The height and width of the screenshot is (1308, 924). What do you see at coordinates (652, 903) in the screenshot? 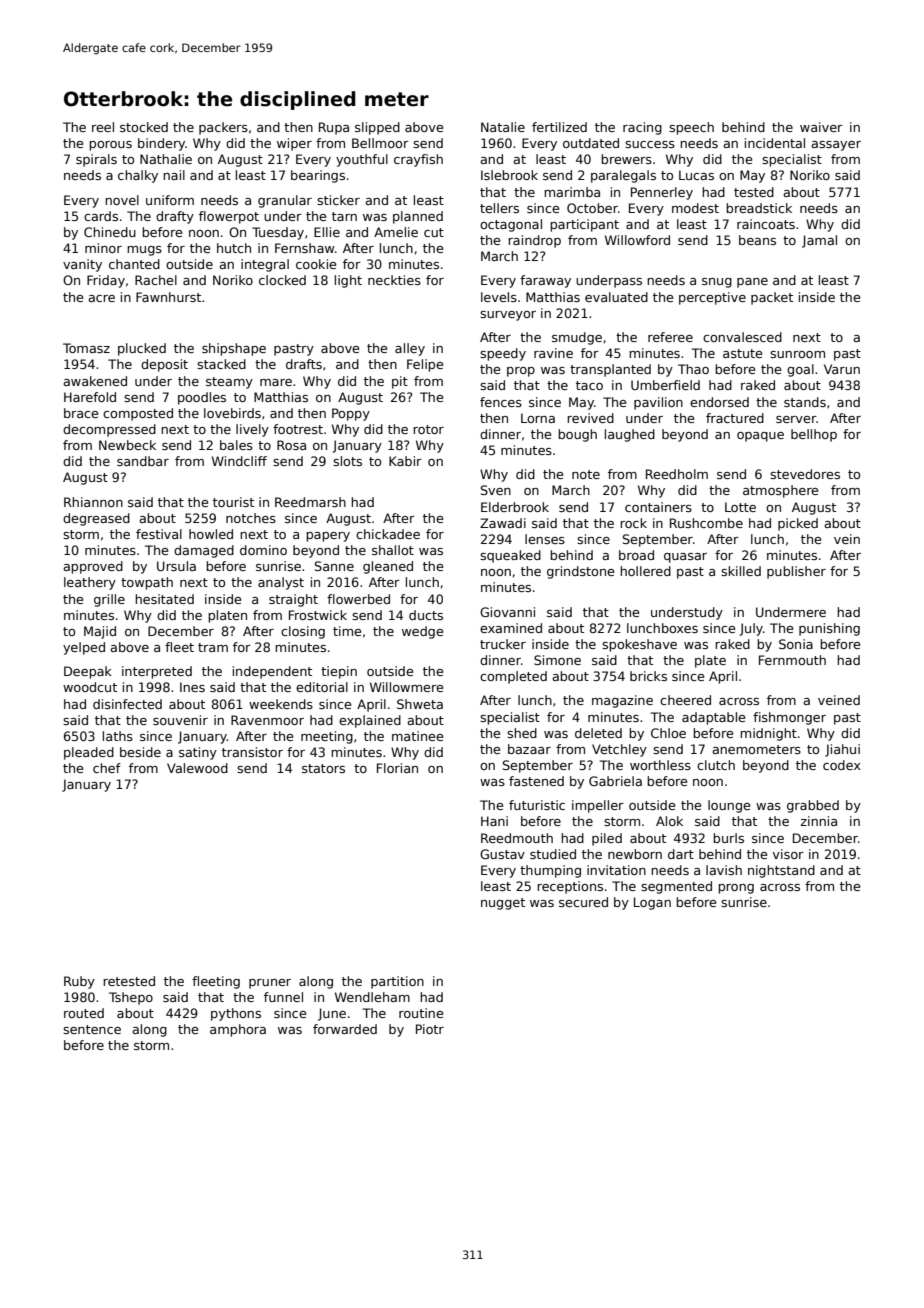
I see `Logan` at bounding box center [652, 903].
